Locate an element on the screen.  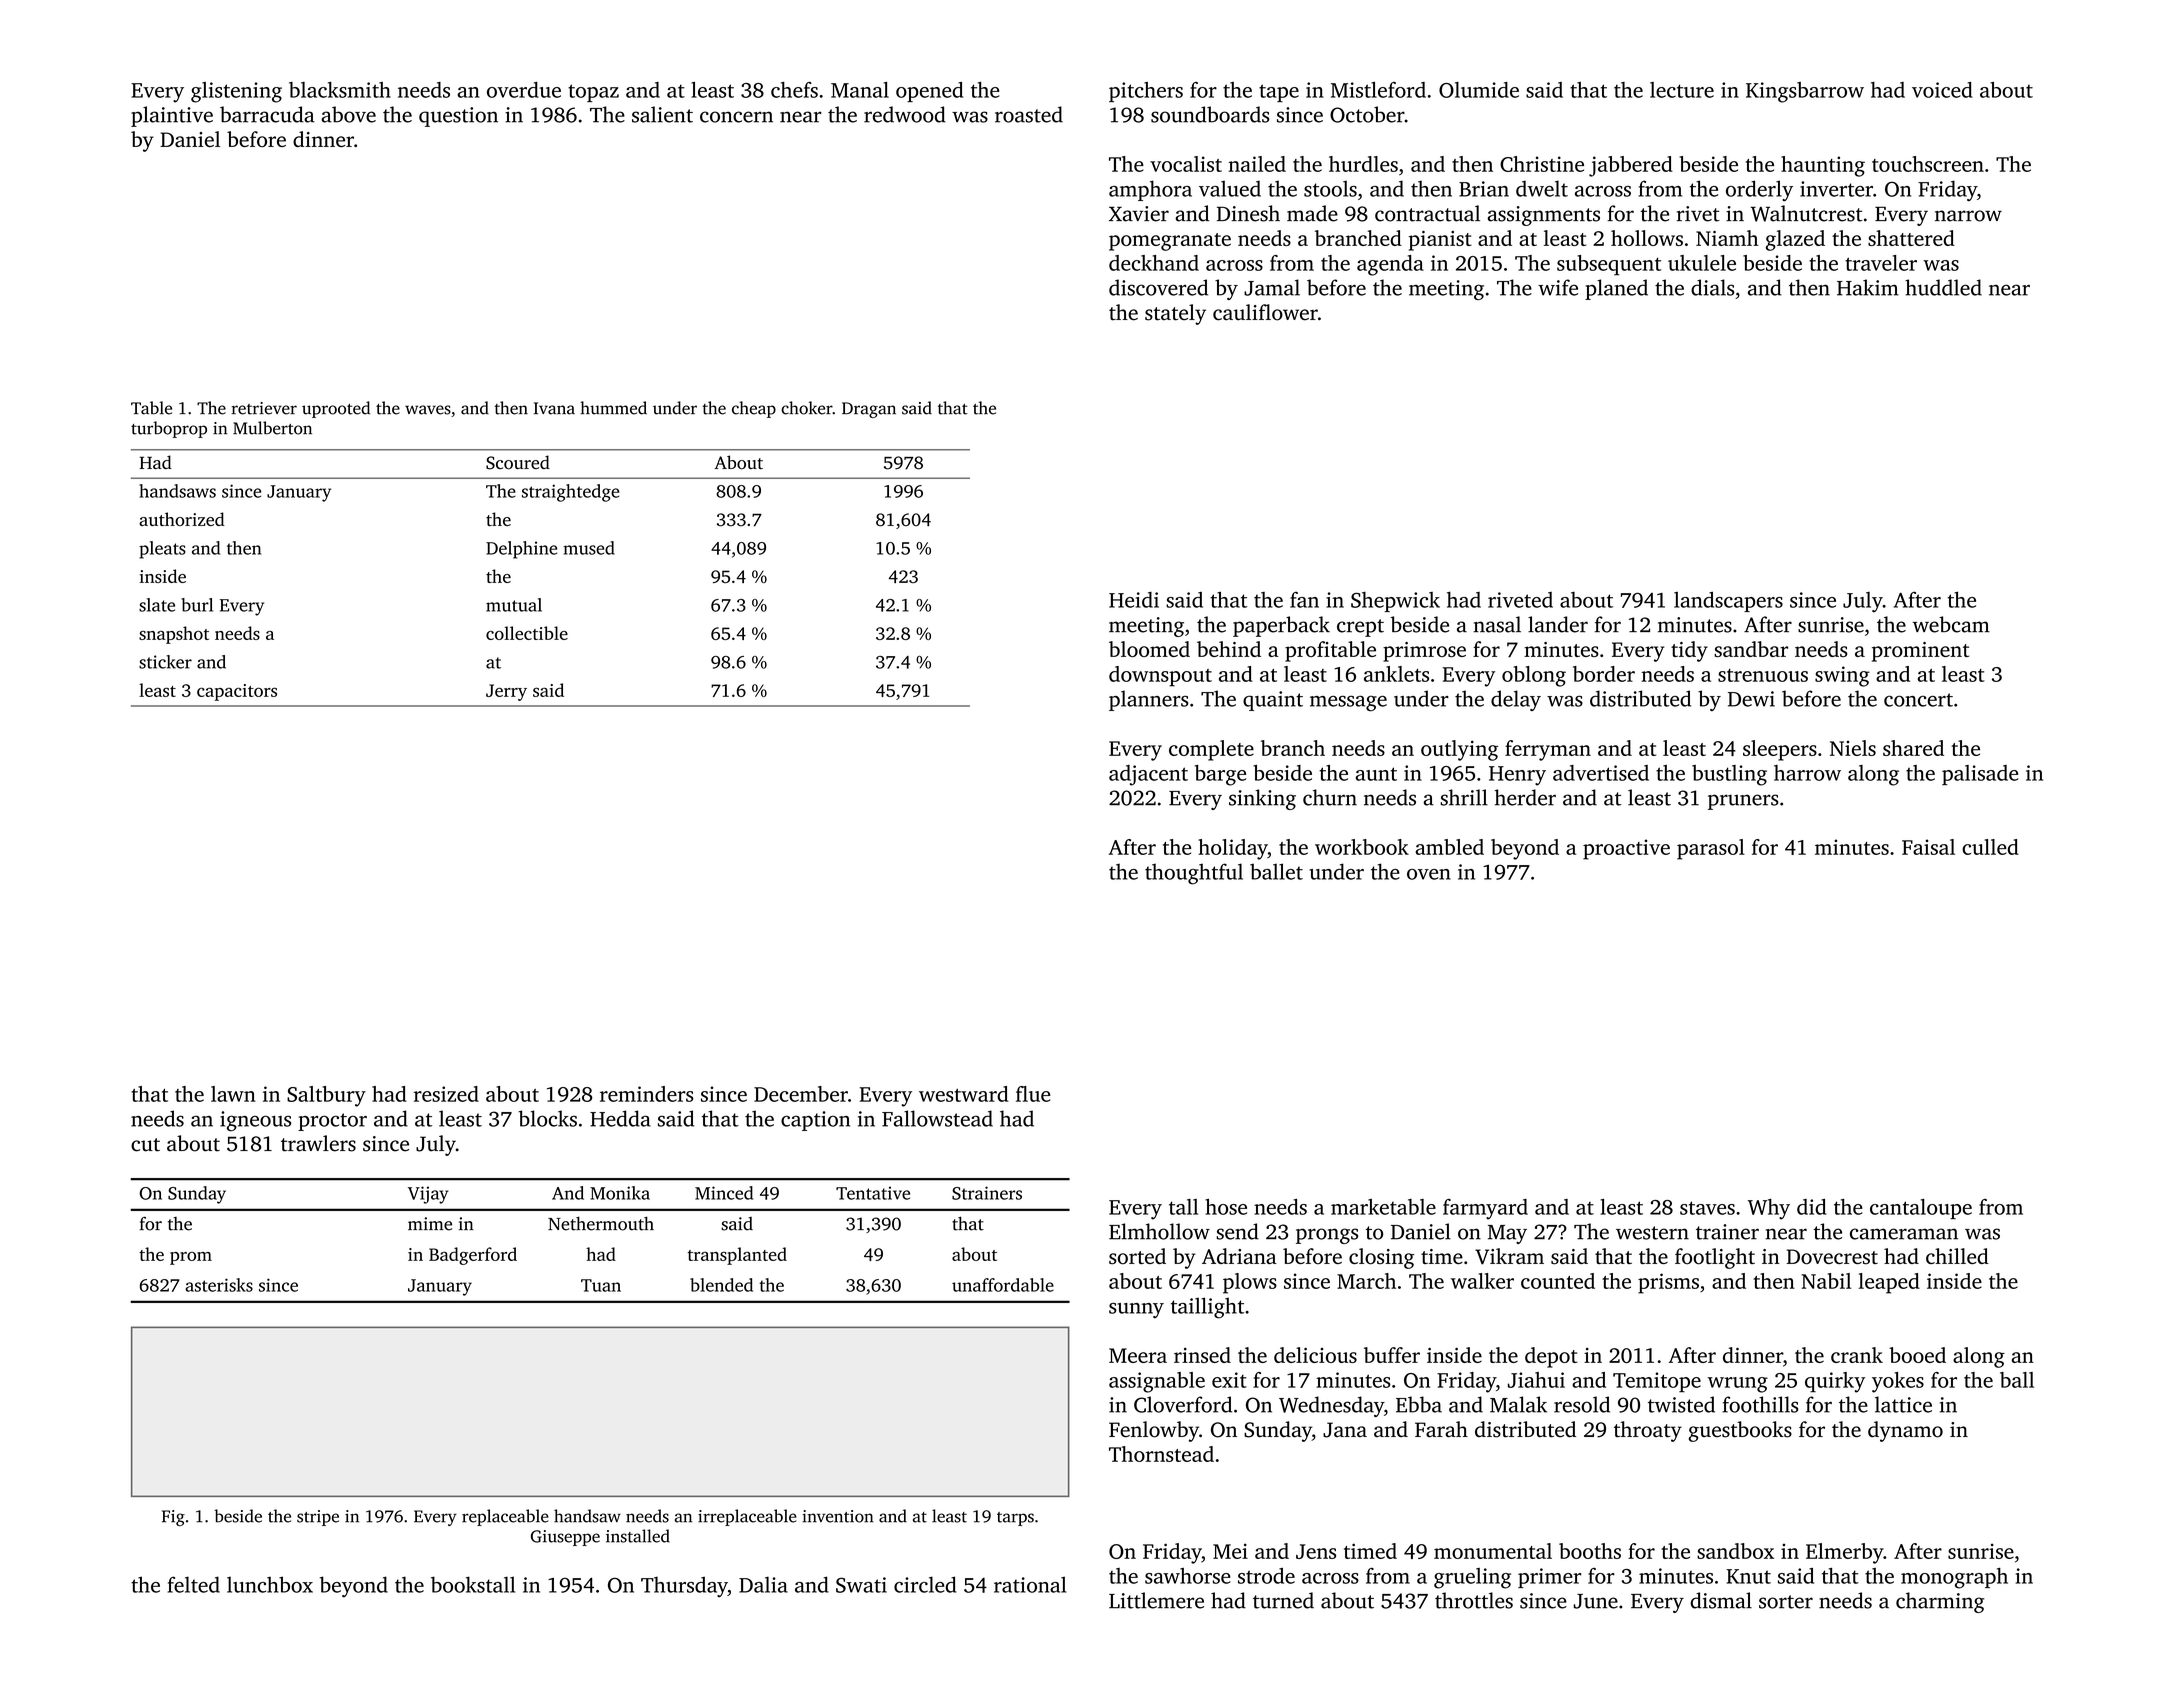
barracuda is located at coordinates (267, 114).
